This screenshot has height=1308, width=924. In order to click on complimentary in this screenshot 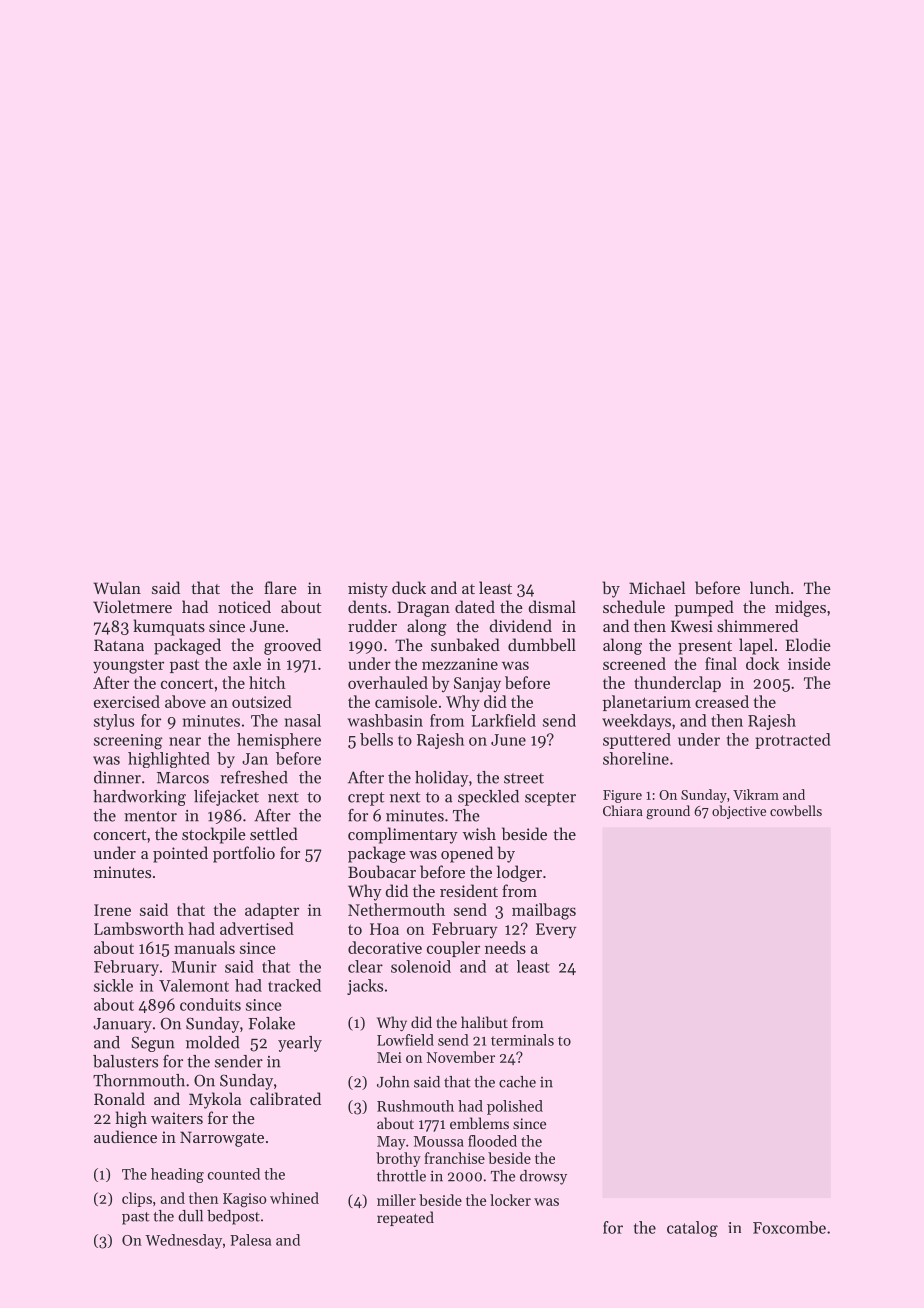, I will do `click(403, 835)`.
